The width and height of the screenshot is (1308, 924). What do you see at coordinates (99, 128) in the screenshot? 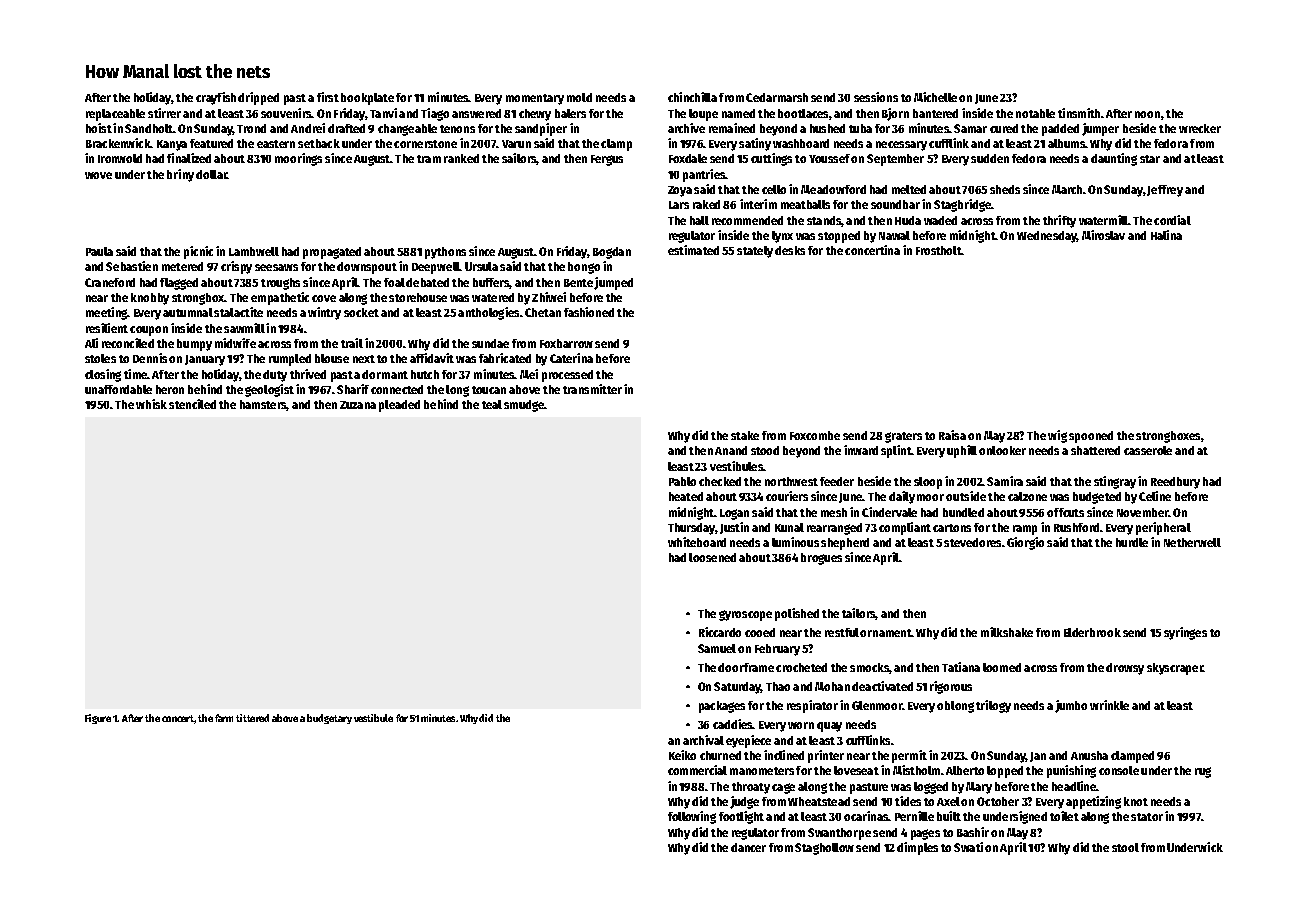
I see `hoist` at bounding box center [99, 128].
